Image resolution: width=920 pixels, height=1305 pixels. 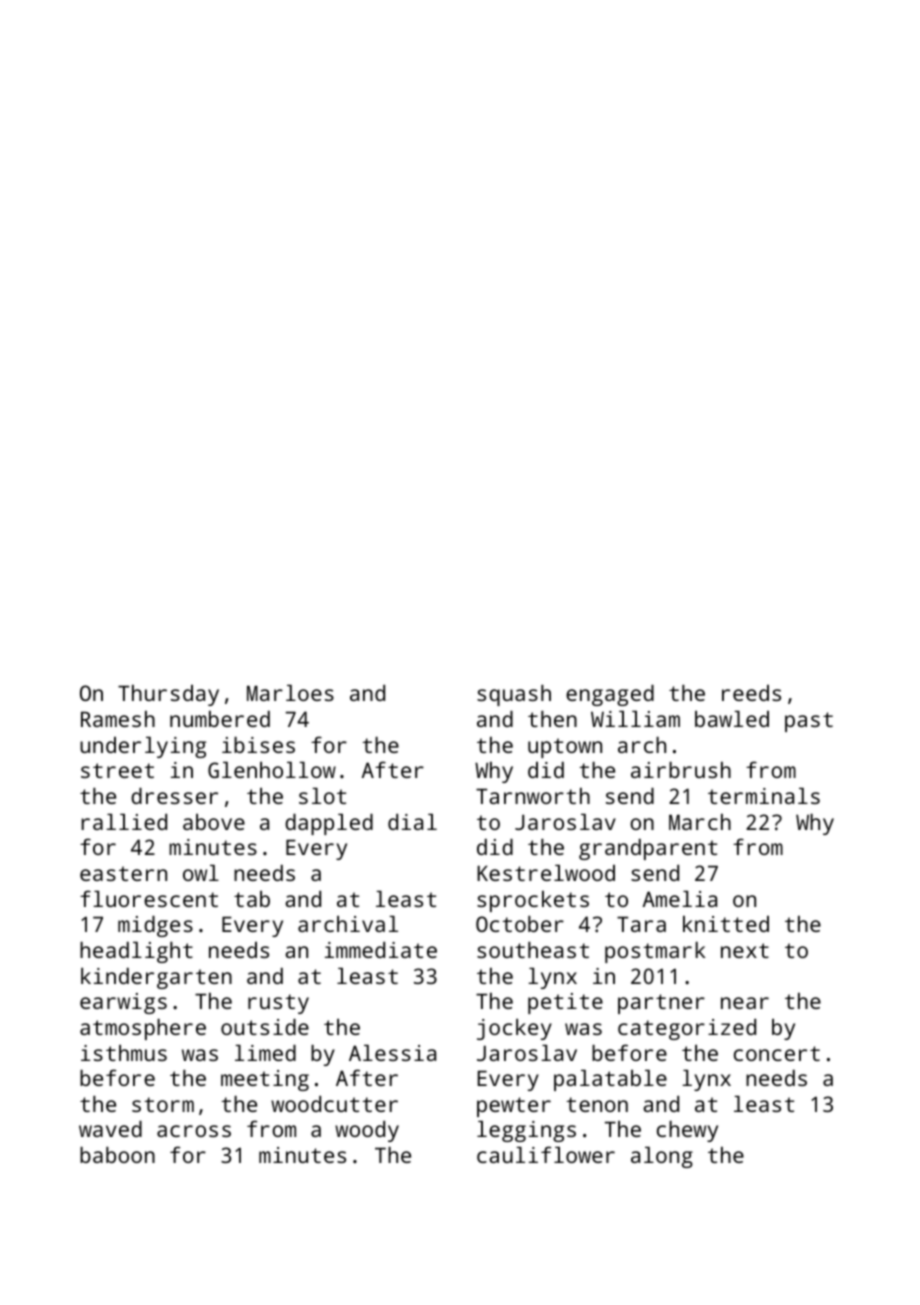 What do you see at coordinates (680, 899) in the image?
I see `Amelia` at bounding box center [680, 899].
